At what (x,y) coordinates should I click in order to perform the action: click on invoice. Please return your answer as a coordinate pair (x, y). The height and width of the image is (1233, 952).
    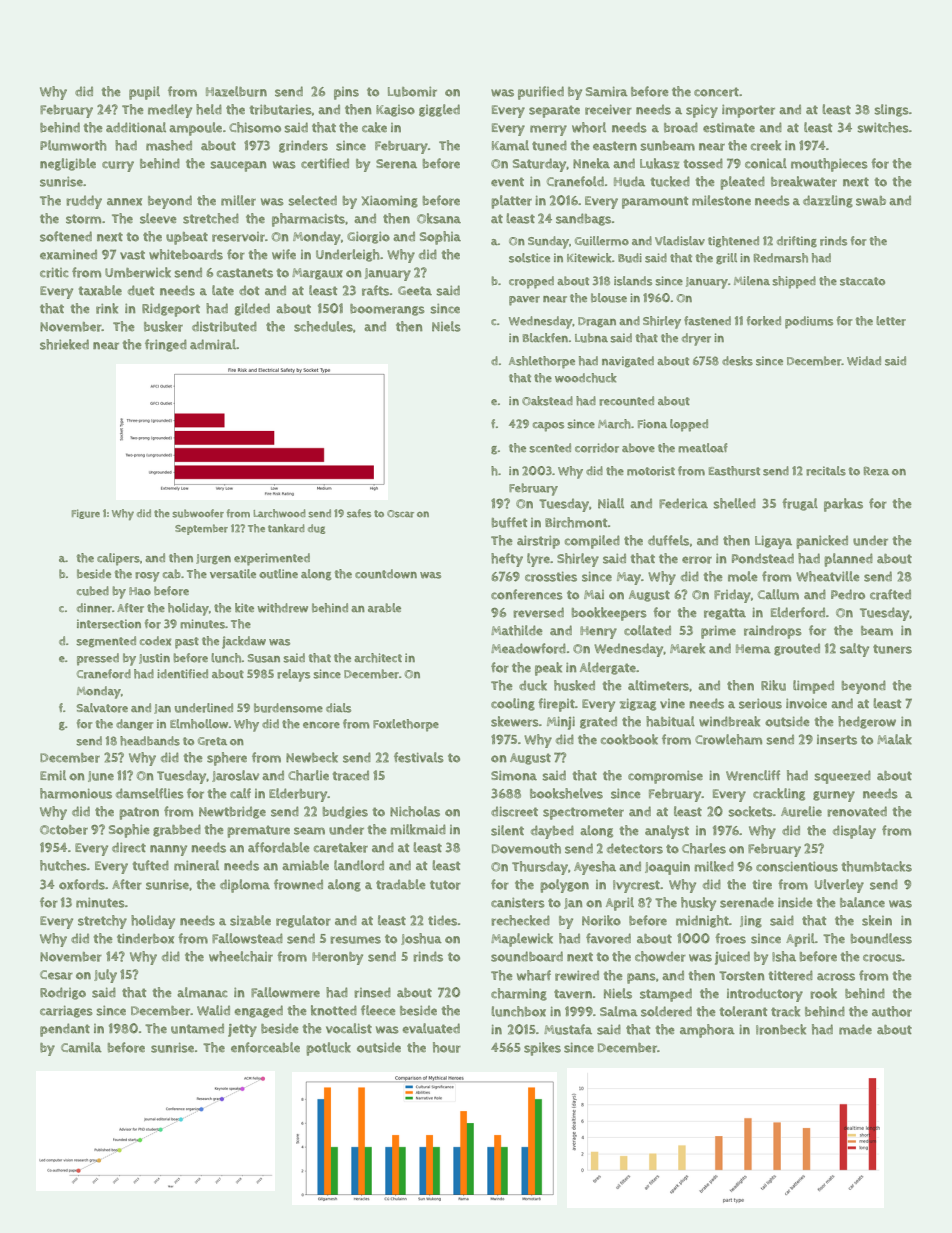
    Looking at the image, I should click on (806, 703).
